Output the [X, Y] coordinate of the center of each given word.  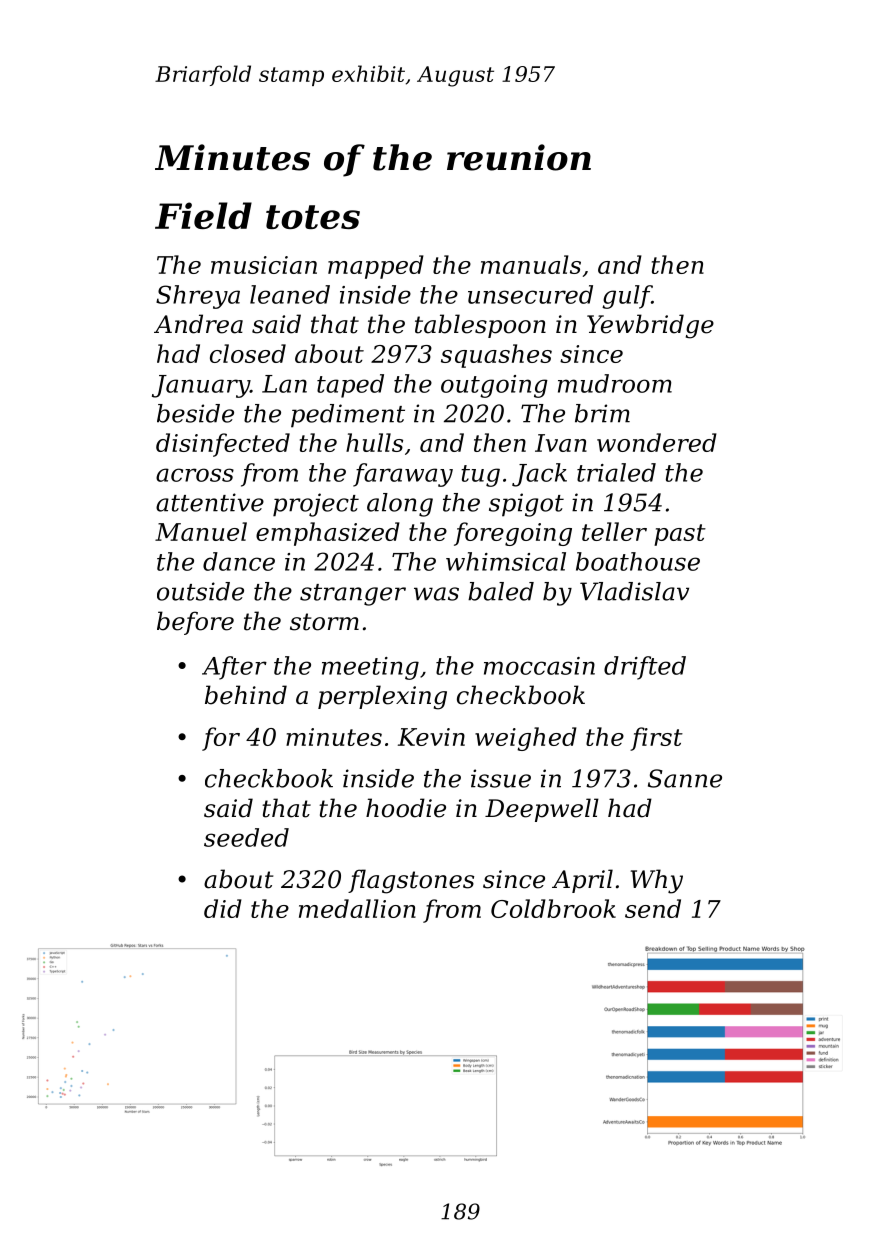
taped [350, 386]
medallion [357, 908]
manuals [531, 264]
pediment [348, 416]
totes [313, 217]
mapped [376, 267]
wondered [657, 442]
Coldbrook [553, 908]
